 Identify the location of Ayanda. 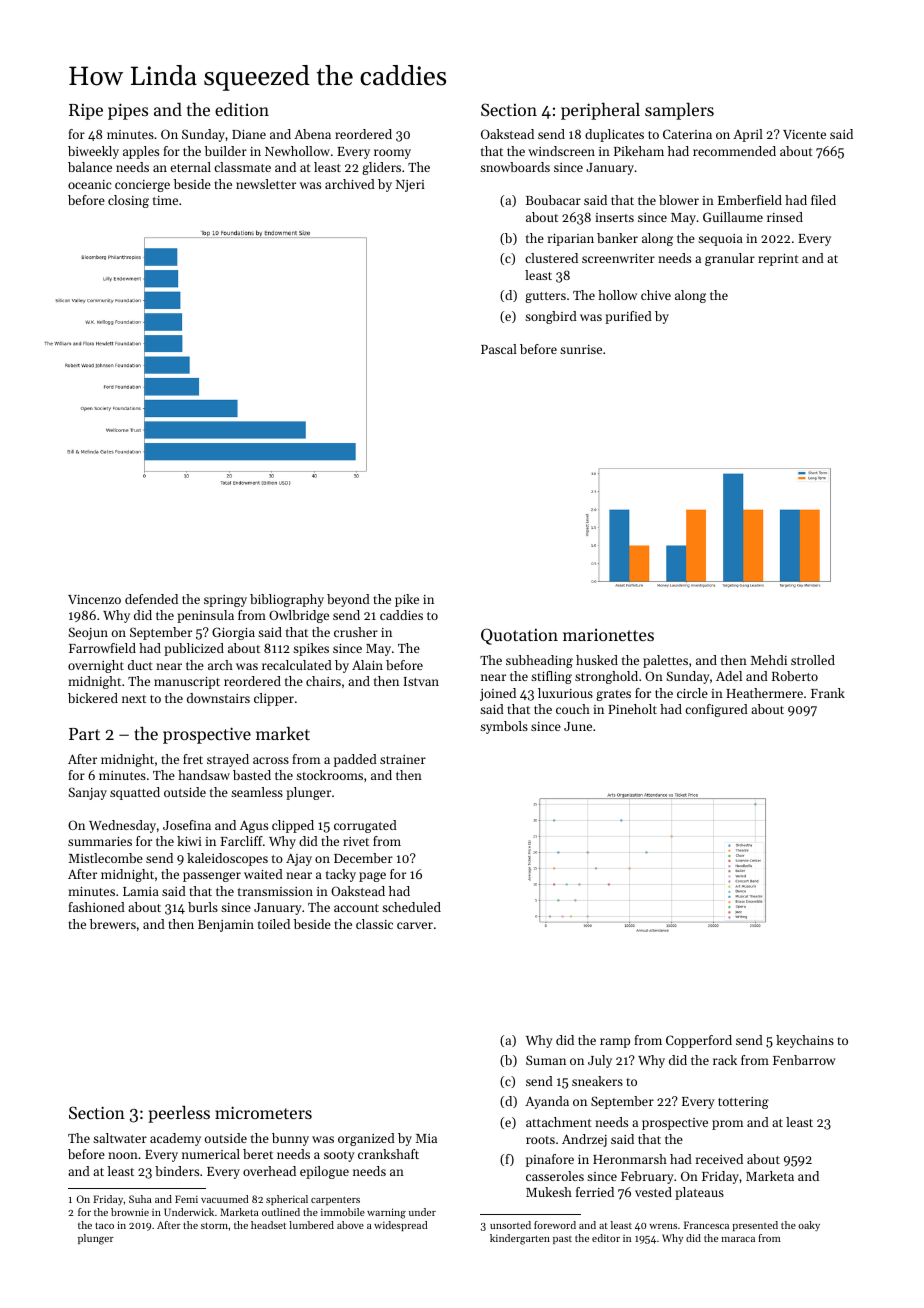
(547, 1102).
